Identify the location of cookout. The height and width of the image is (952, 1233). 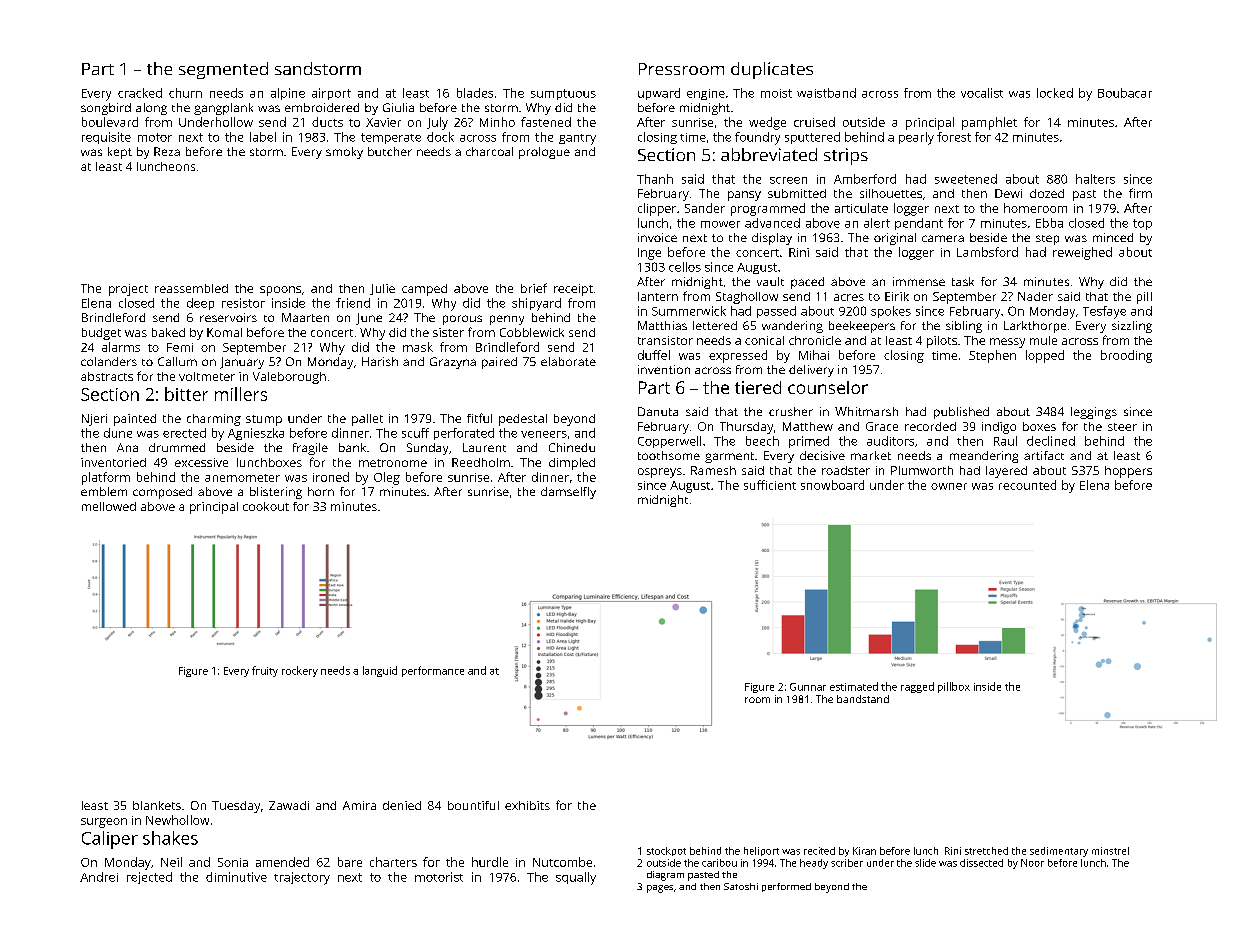
(266, 506).
